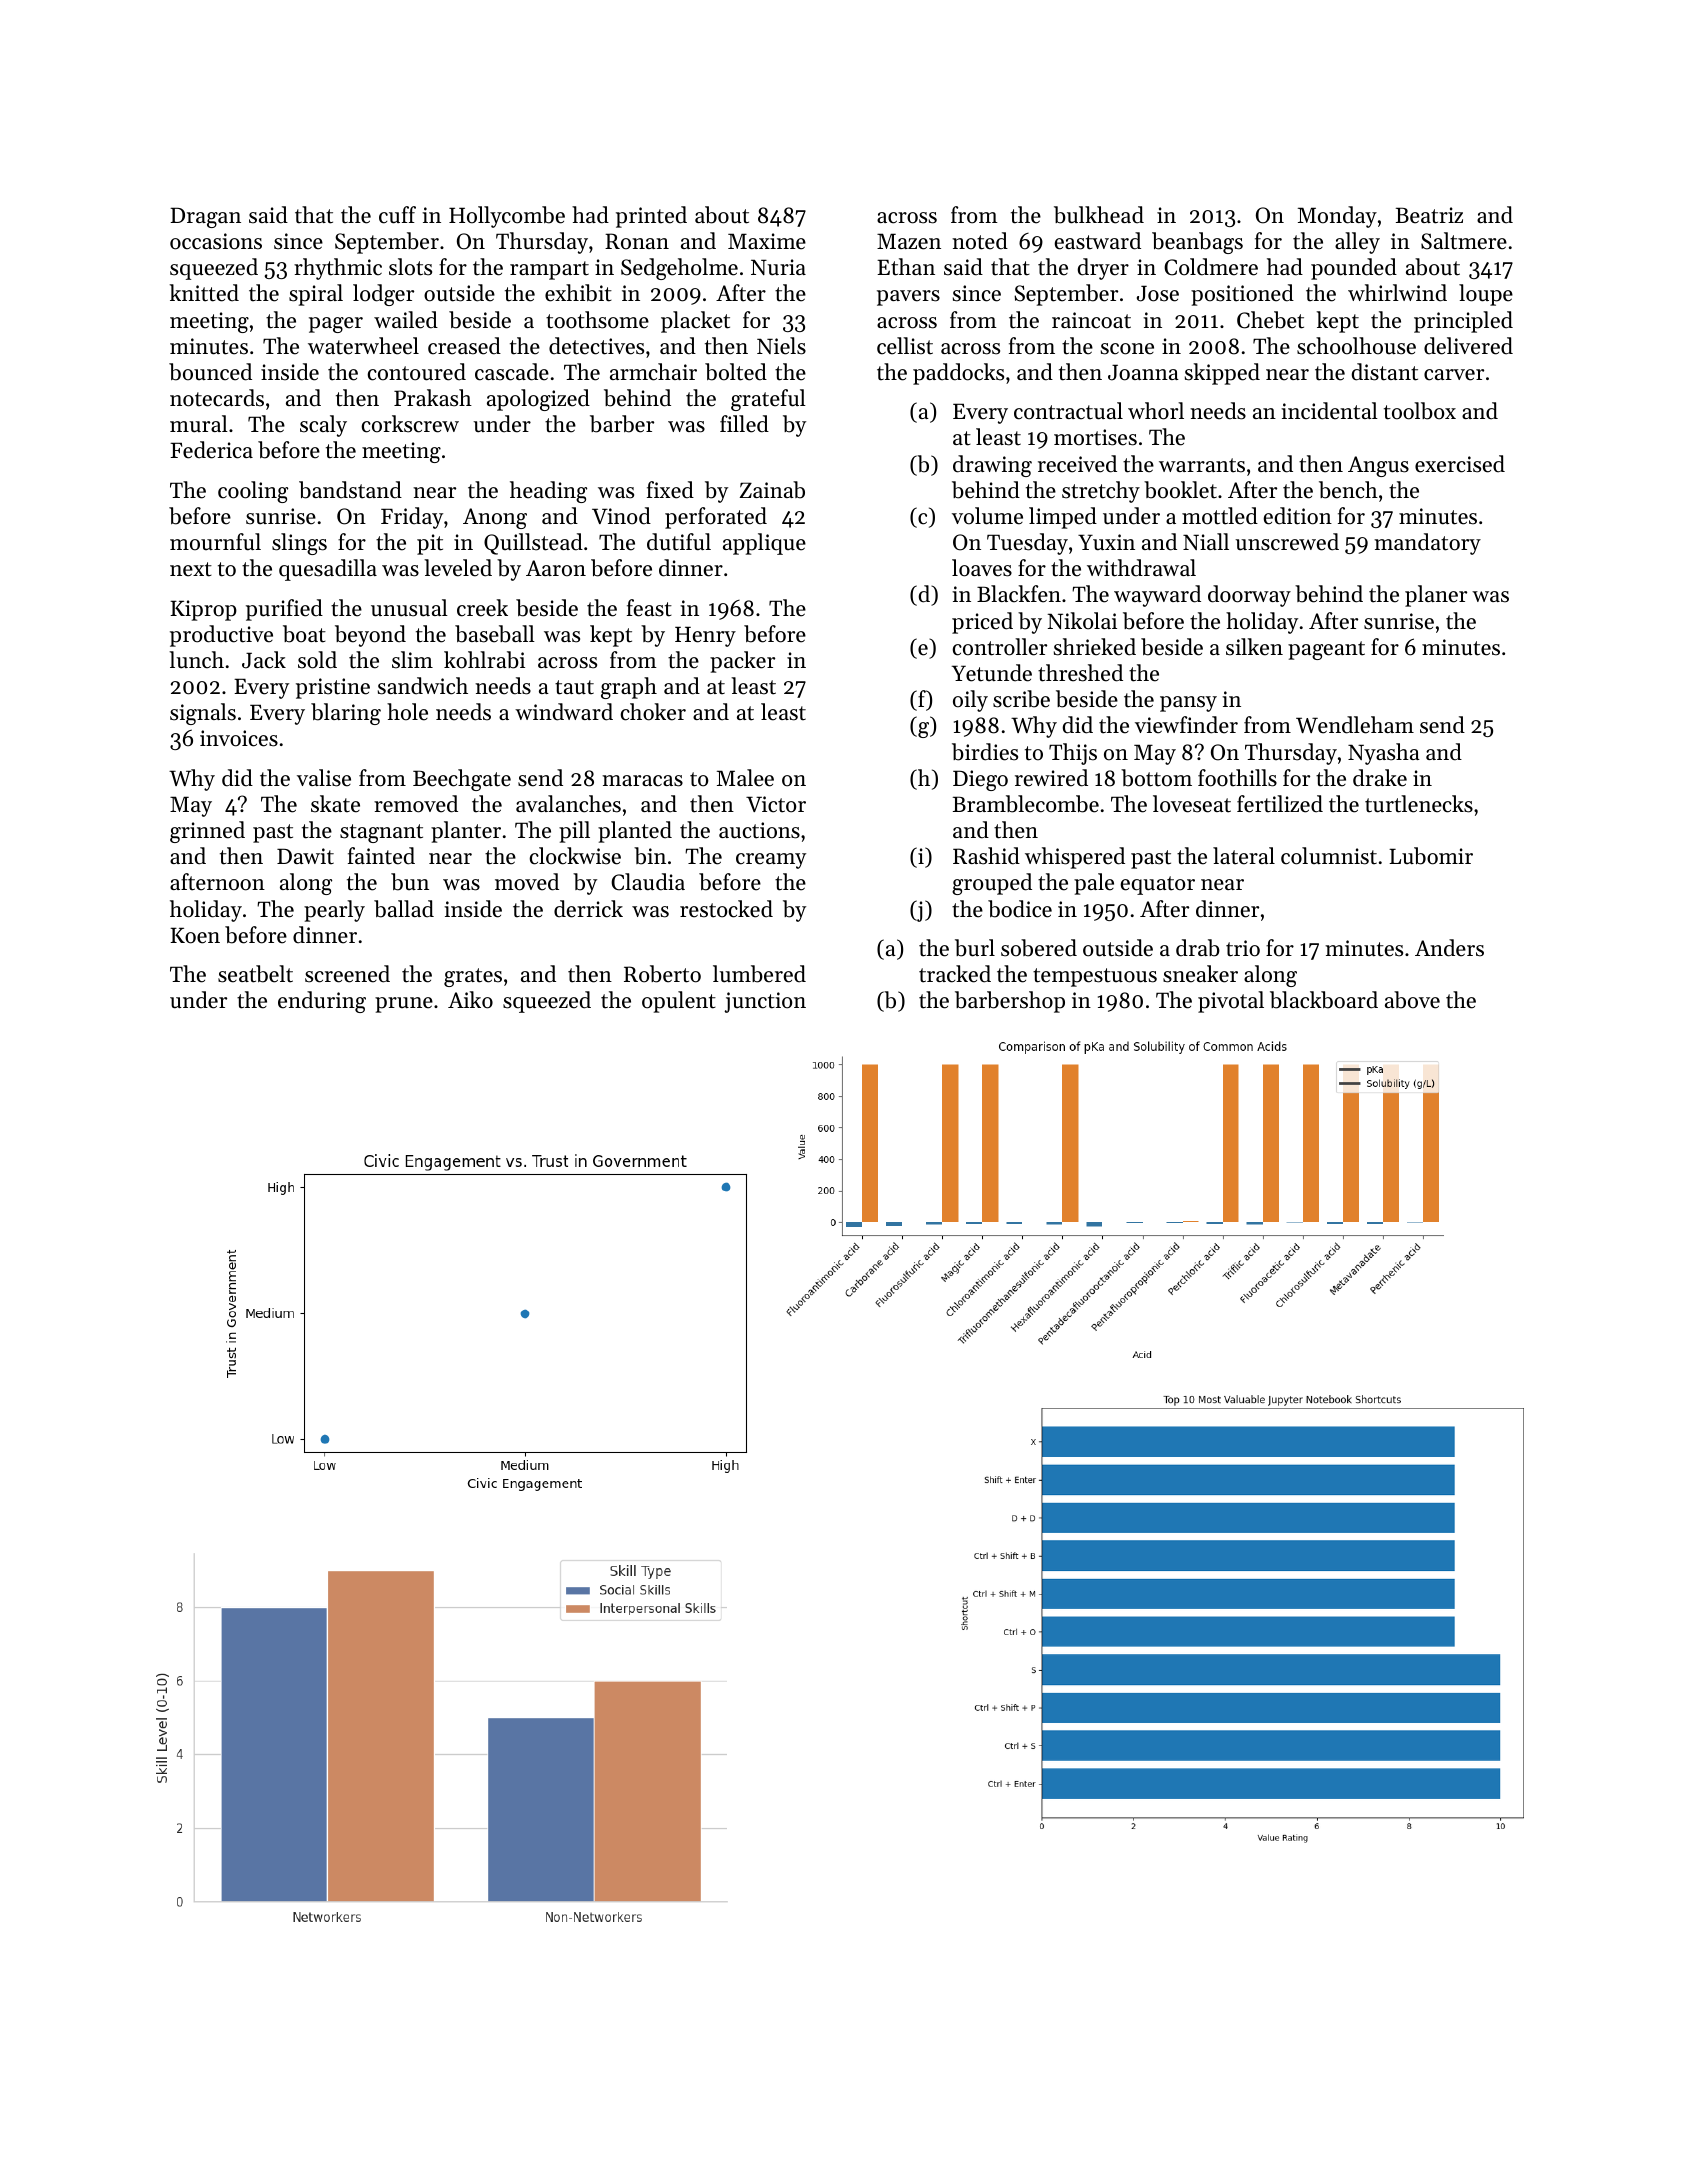 Image resolution: width=1683 pixels, height=2178 pixels. Describe the element at coordinates (1355, 725) in the page. I see `Wendleham` at that location.
